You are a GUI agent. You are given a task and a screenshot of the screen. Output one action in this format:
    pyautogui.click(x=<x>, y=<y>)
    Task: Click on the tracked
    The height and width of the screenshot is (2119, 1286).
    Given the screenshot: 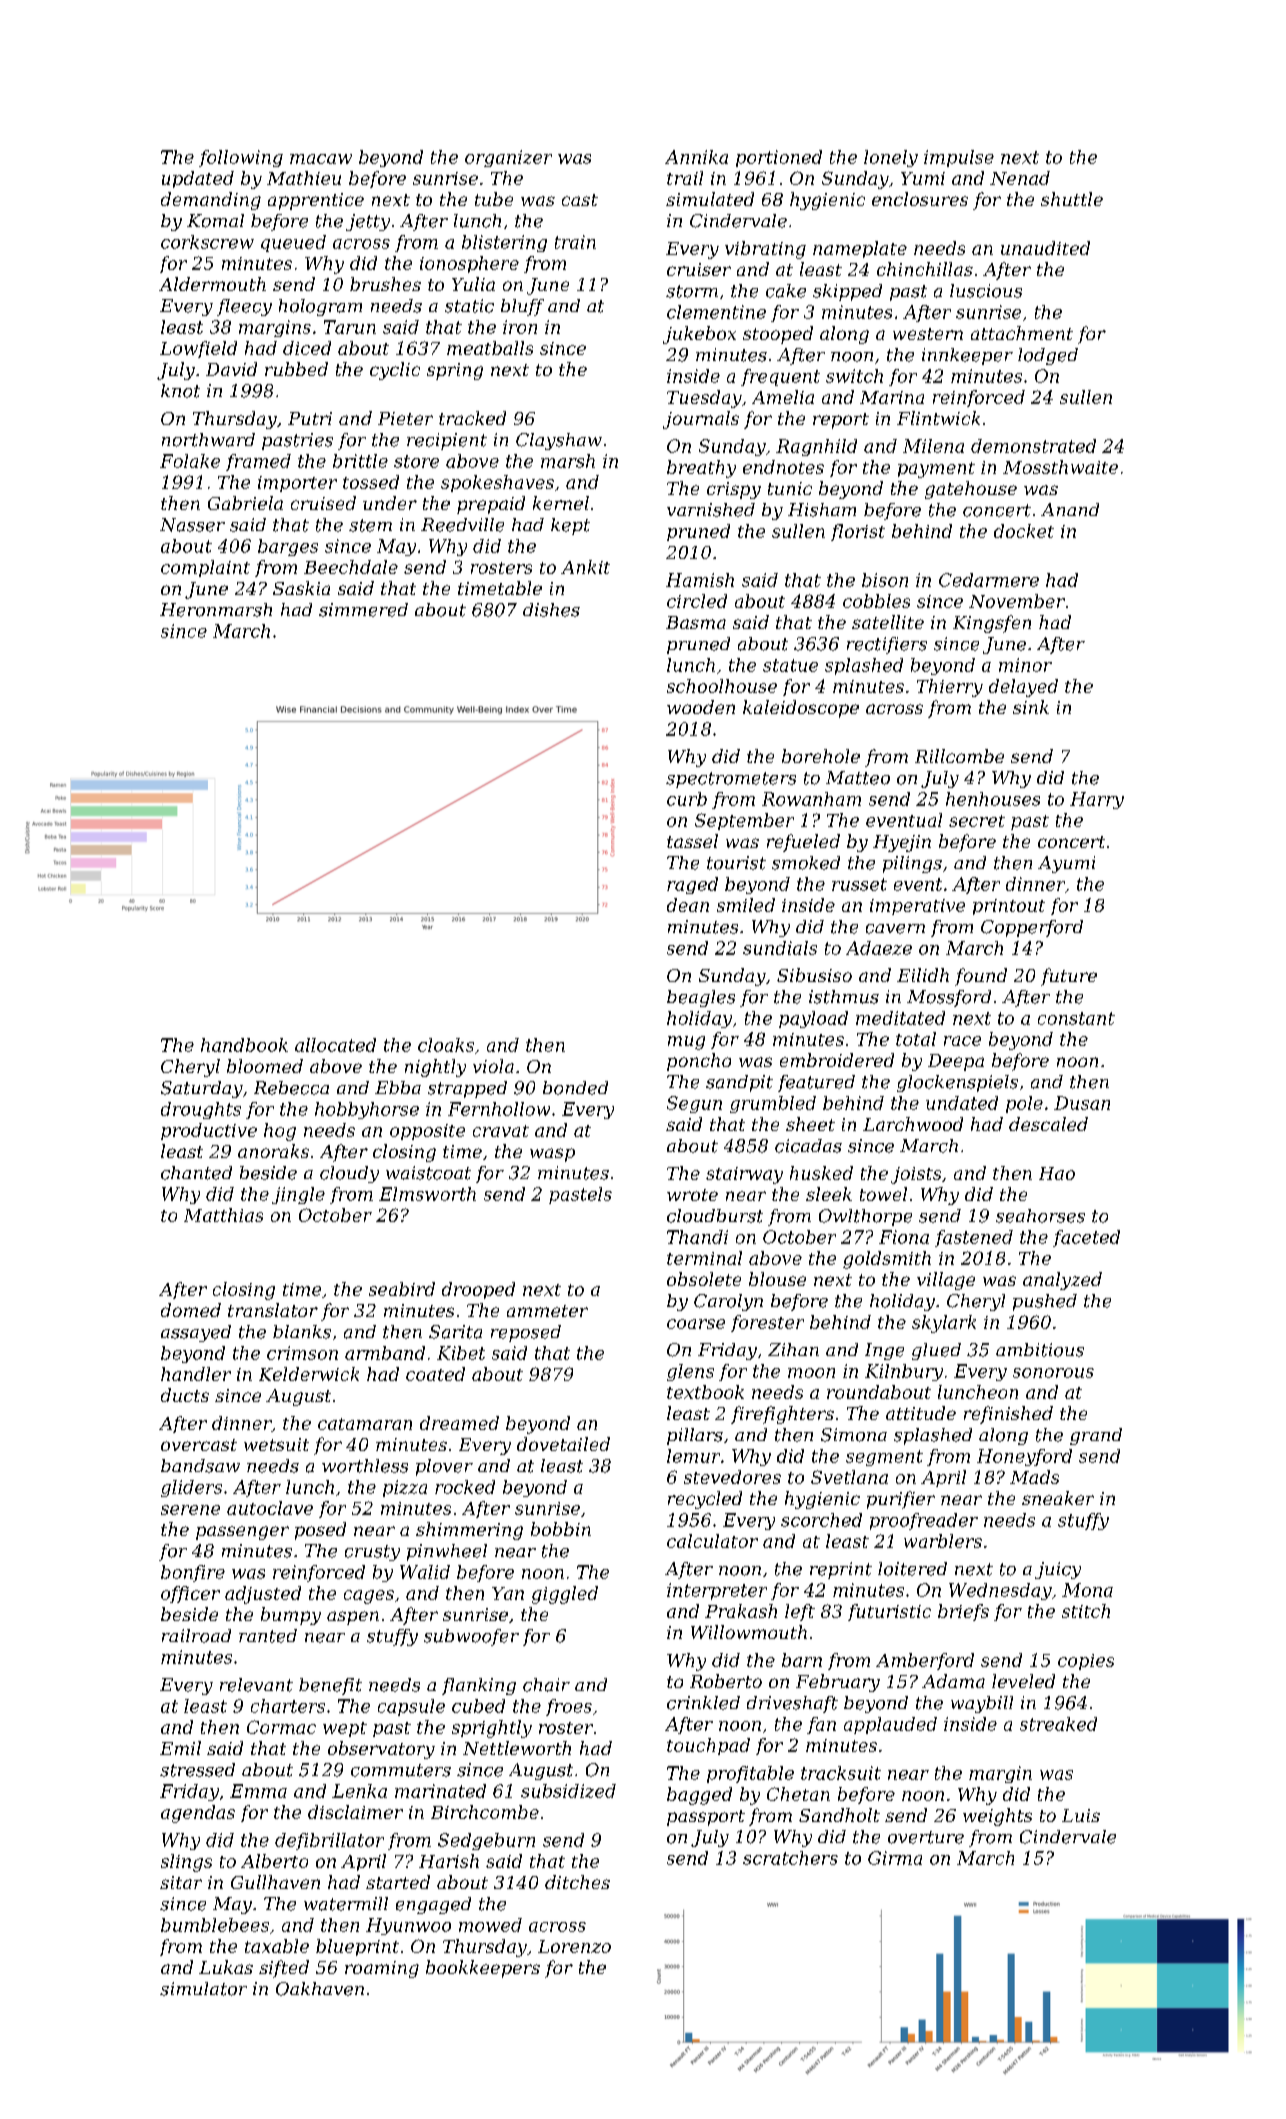 What is the action you would take?
    pyautogui.click(x=472, y=418)
